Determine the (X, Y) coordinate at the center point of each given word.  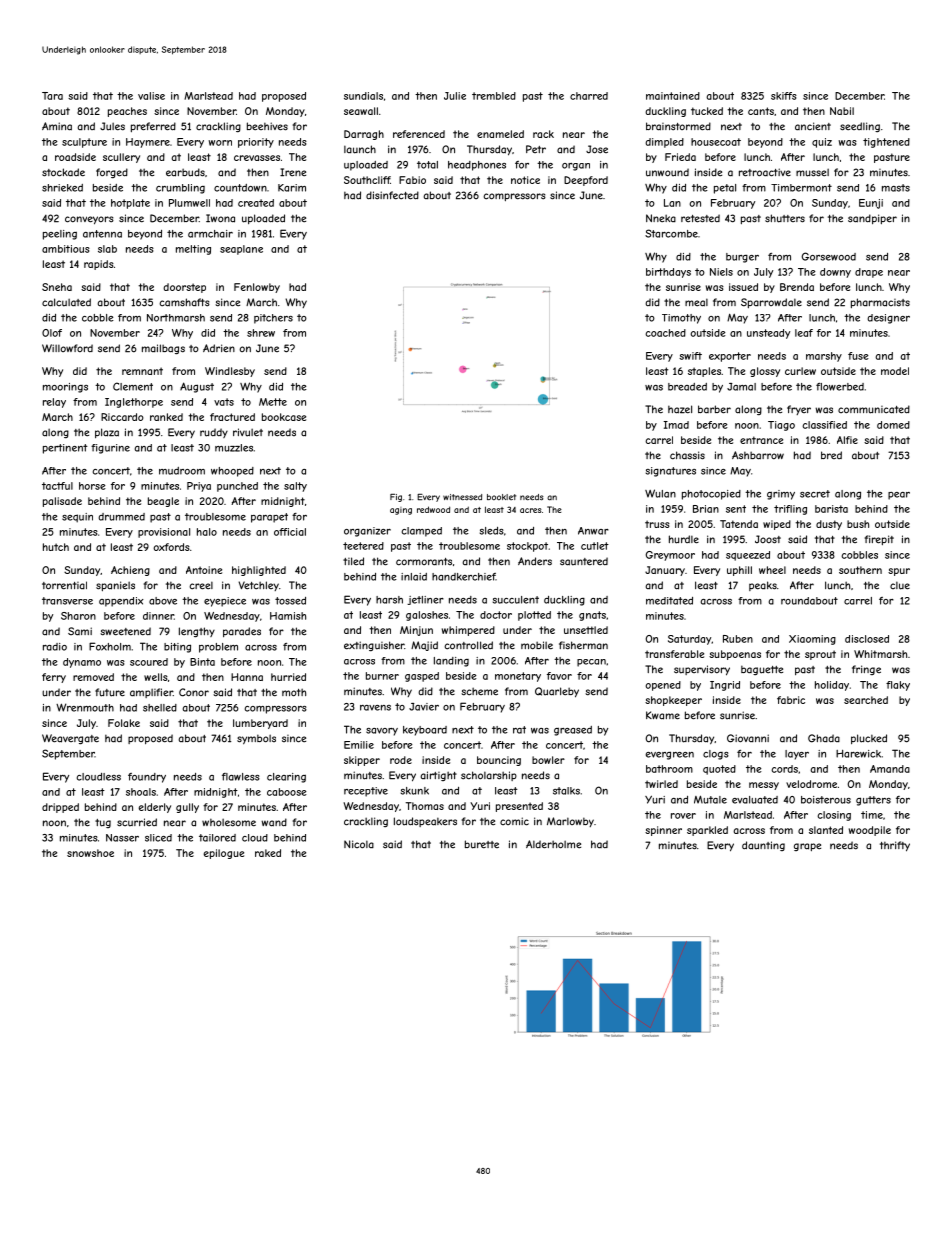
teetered (363, 546)
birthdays (668, 273)
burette (482, 844)
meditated (669, 601)
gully (187, 808)
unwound (667, 172)
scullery (121, 158)
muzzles (234, 448)
